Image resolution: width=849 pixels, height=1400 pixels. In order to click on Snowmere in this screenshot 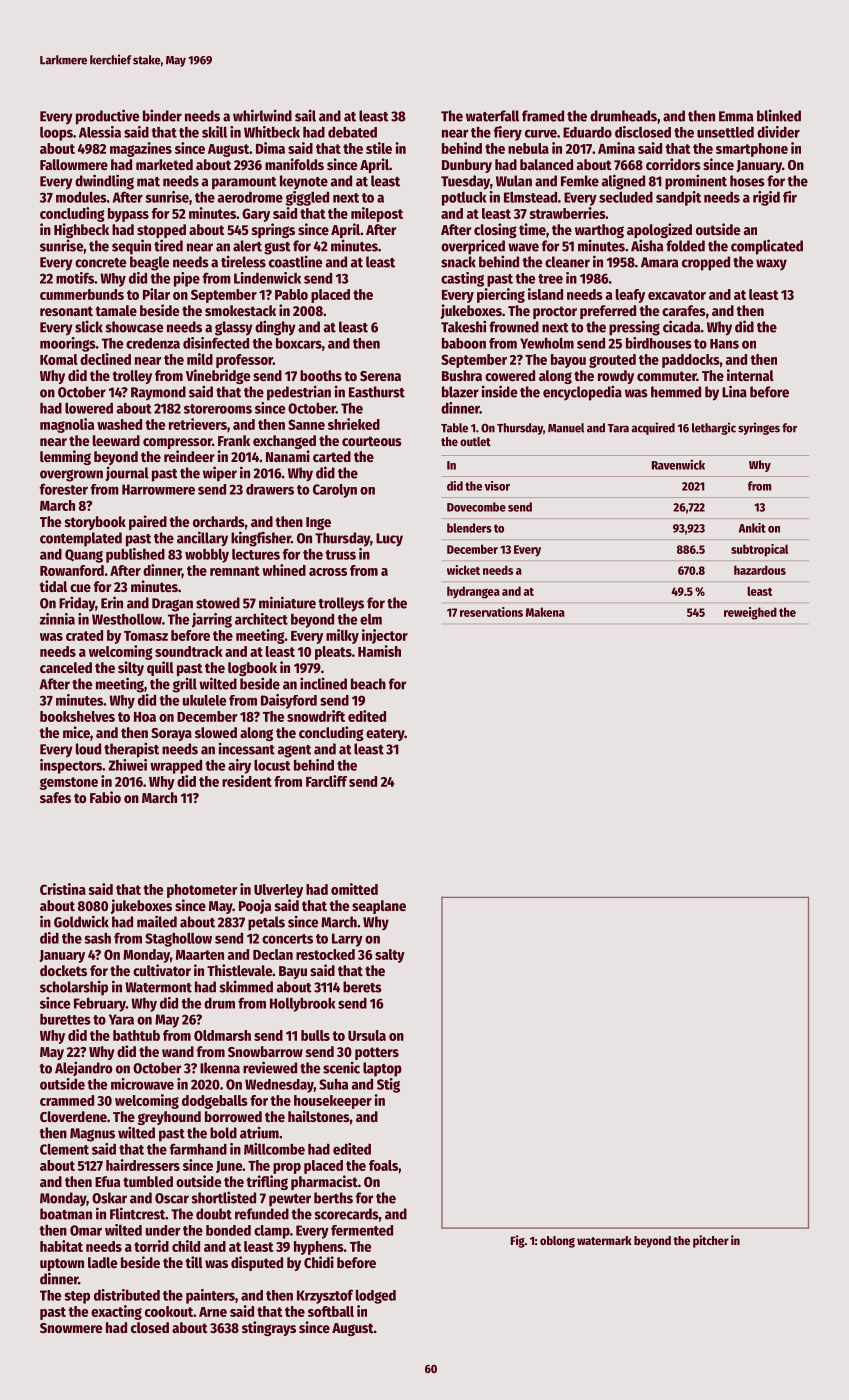, I will do `click(71, 1328)`.
